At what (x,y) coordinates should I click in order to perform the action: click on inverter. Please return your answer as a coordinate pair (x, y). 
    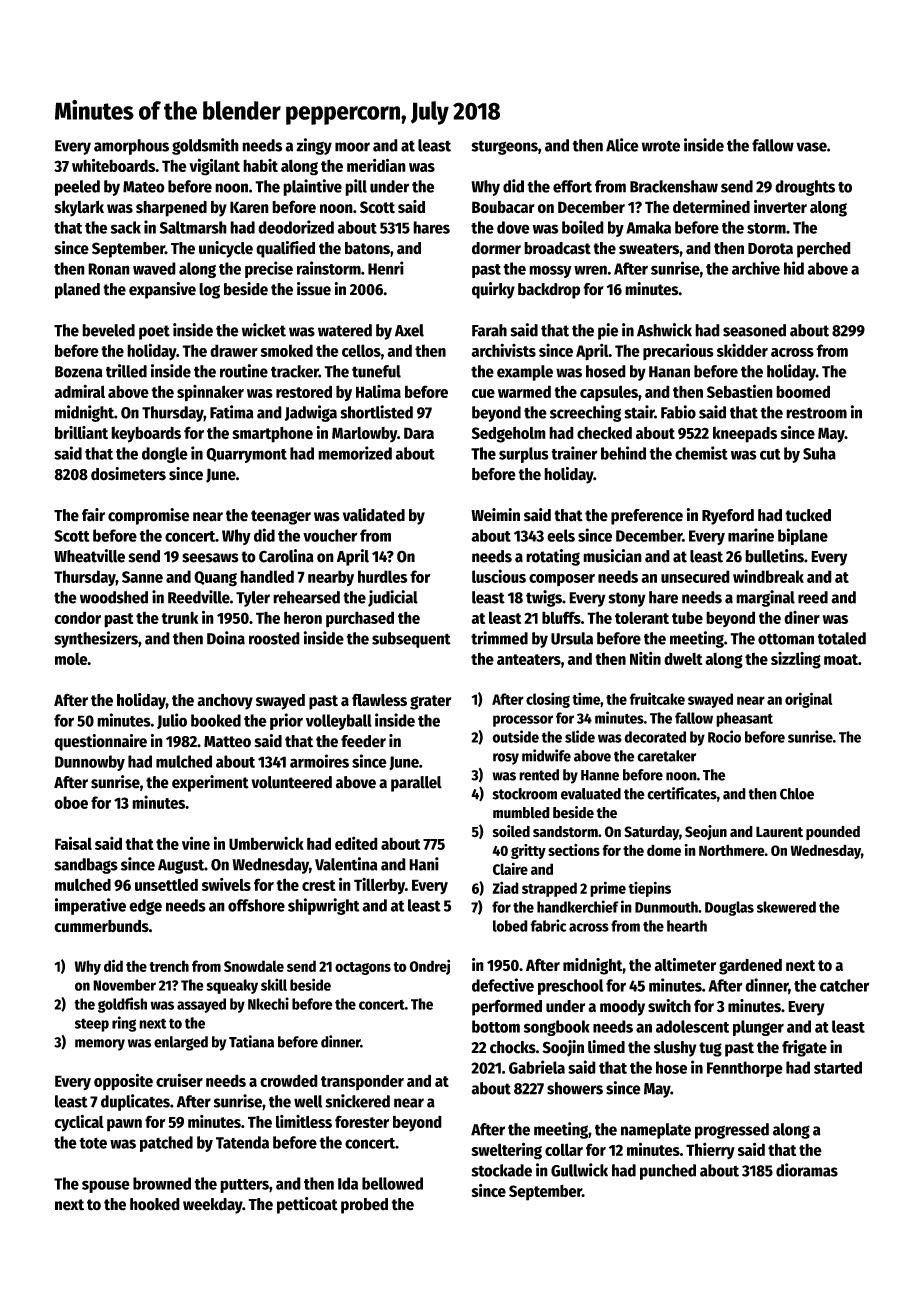
    Looking at the image, I should click on (780, 207).
